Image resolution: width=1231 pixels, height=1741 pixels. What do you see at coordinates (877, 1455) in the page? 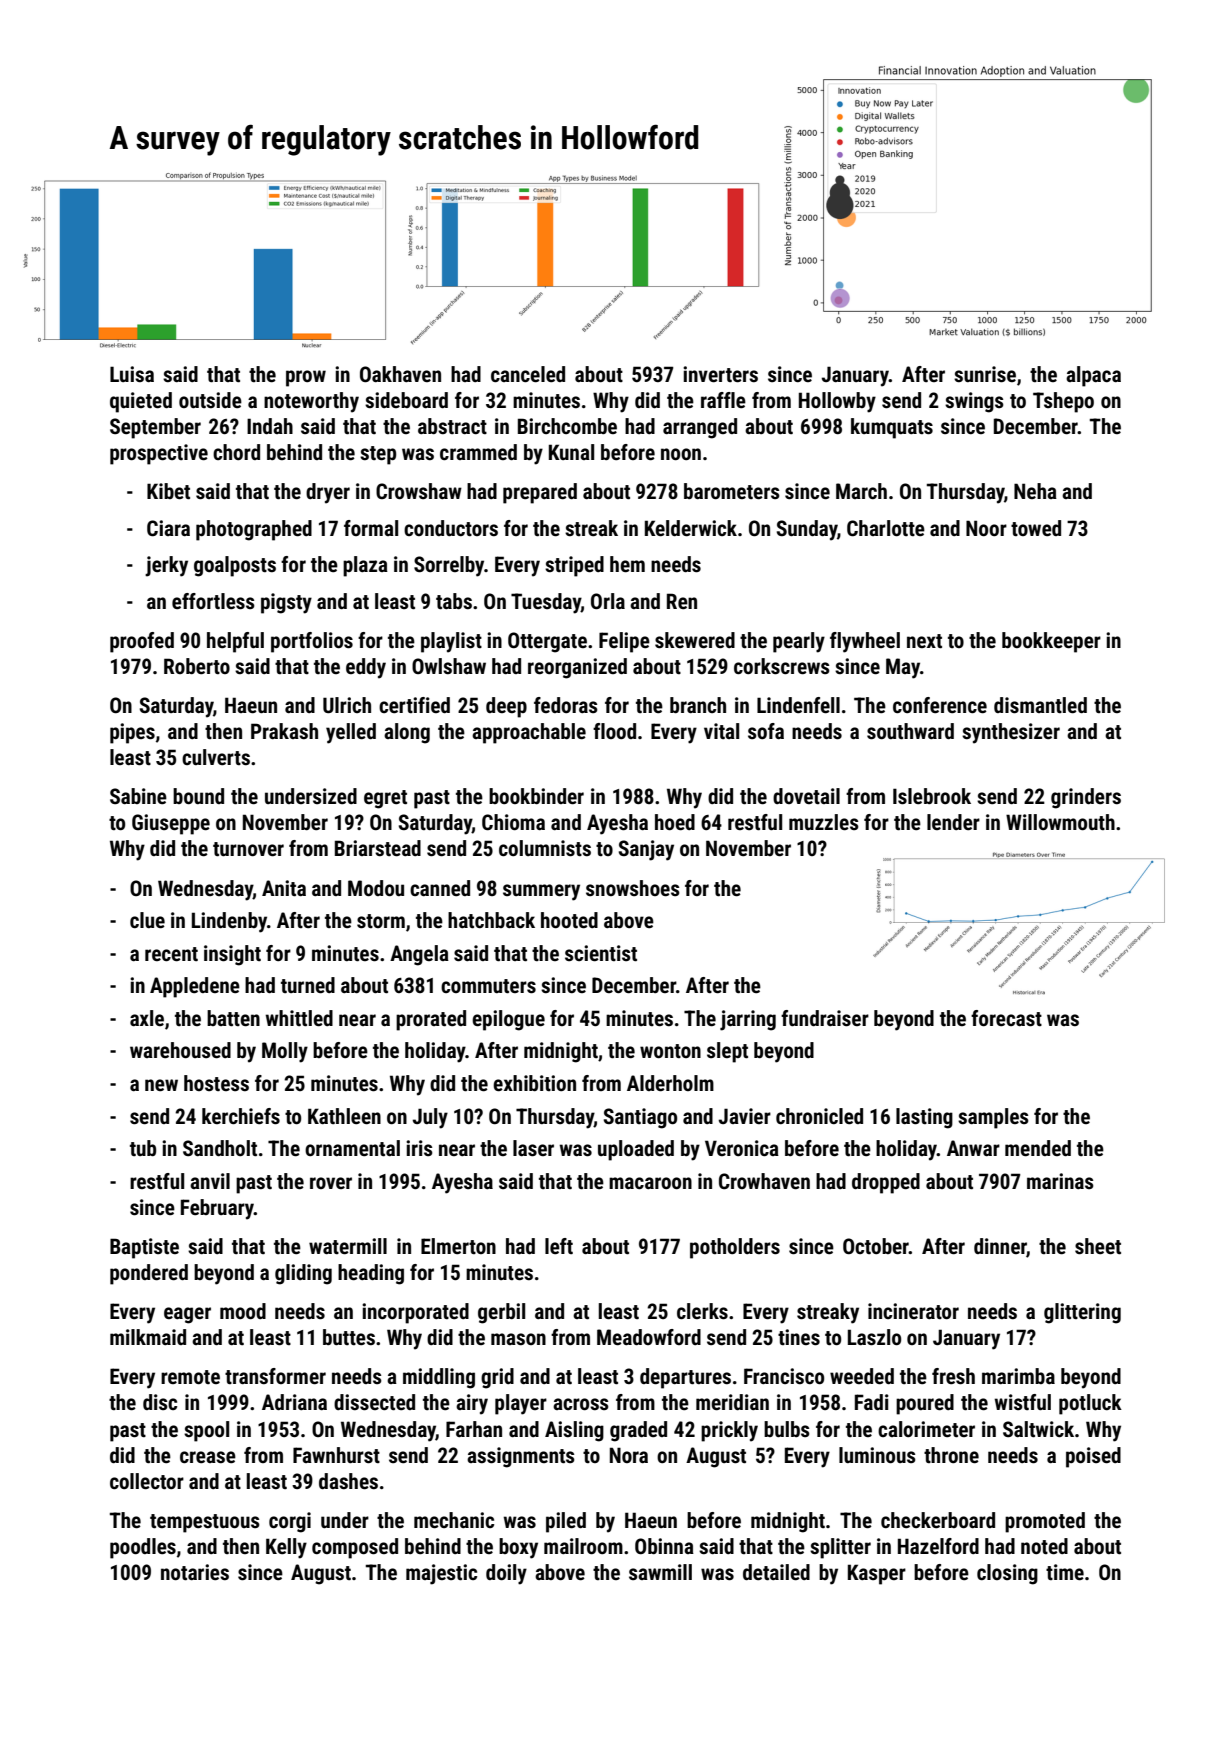
I see `luminous` at bounding box center [877, 1455].
